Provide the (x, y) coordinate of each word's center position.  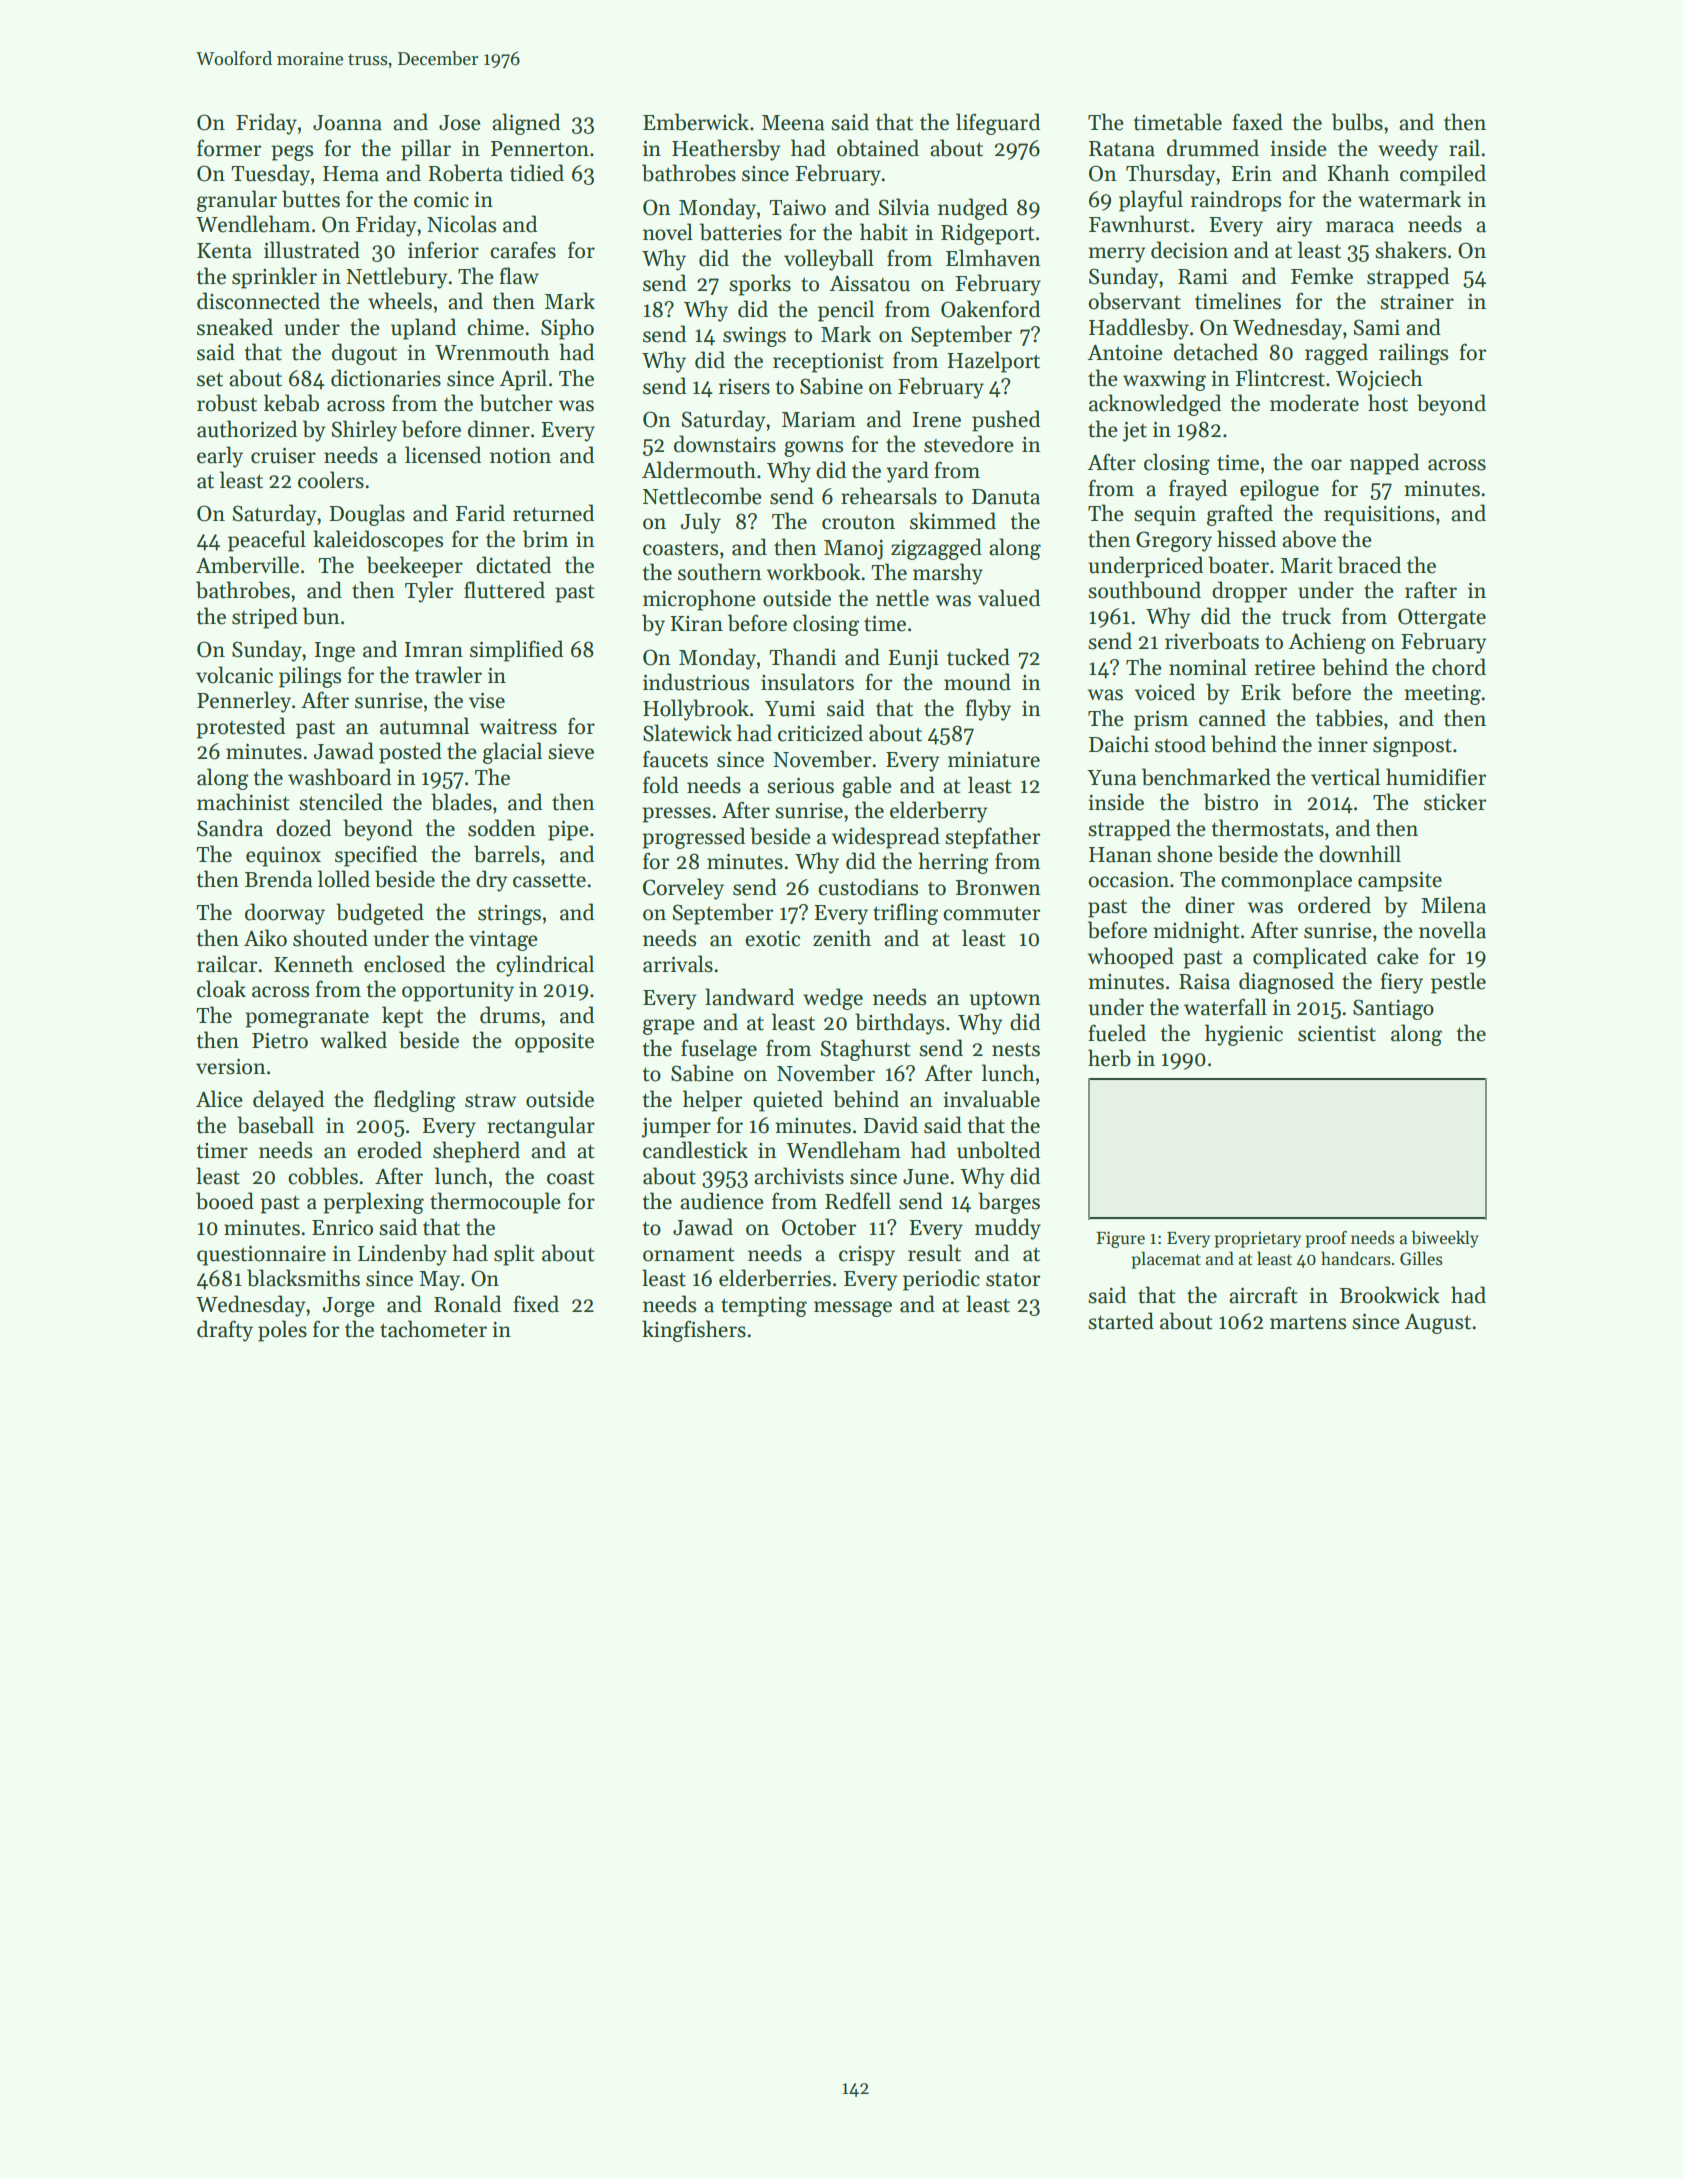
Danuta (1006, 497)
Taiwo (797, 208)
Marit (1306, 566)
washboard (339, 777)
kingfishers (694, 1331)
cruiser (283, 456)
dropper (1249, 592)
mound (977, 682)
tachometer (433, 1329)
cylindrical (545, 966)
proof (1326, 1239)
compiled (1443, 175)
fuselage (719, 1050)
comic (441, 200)
